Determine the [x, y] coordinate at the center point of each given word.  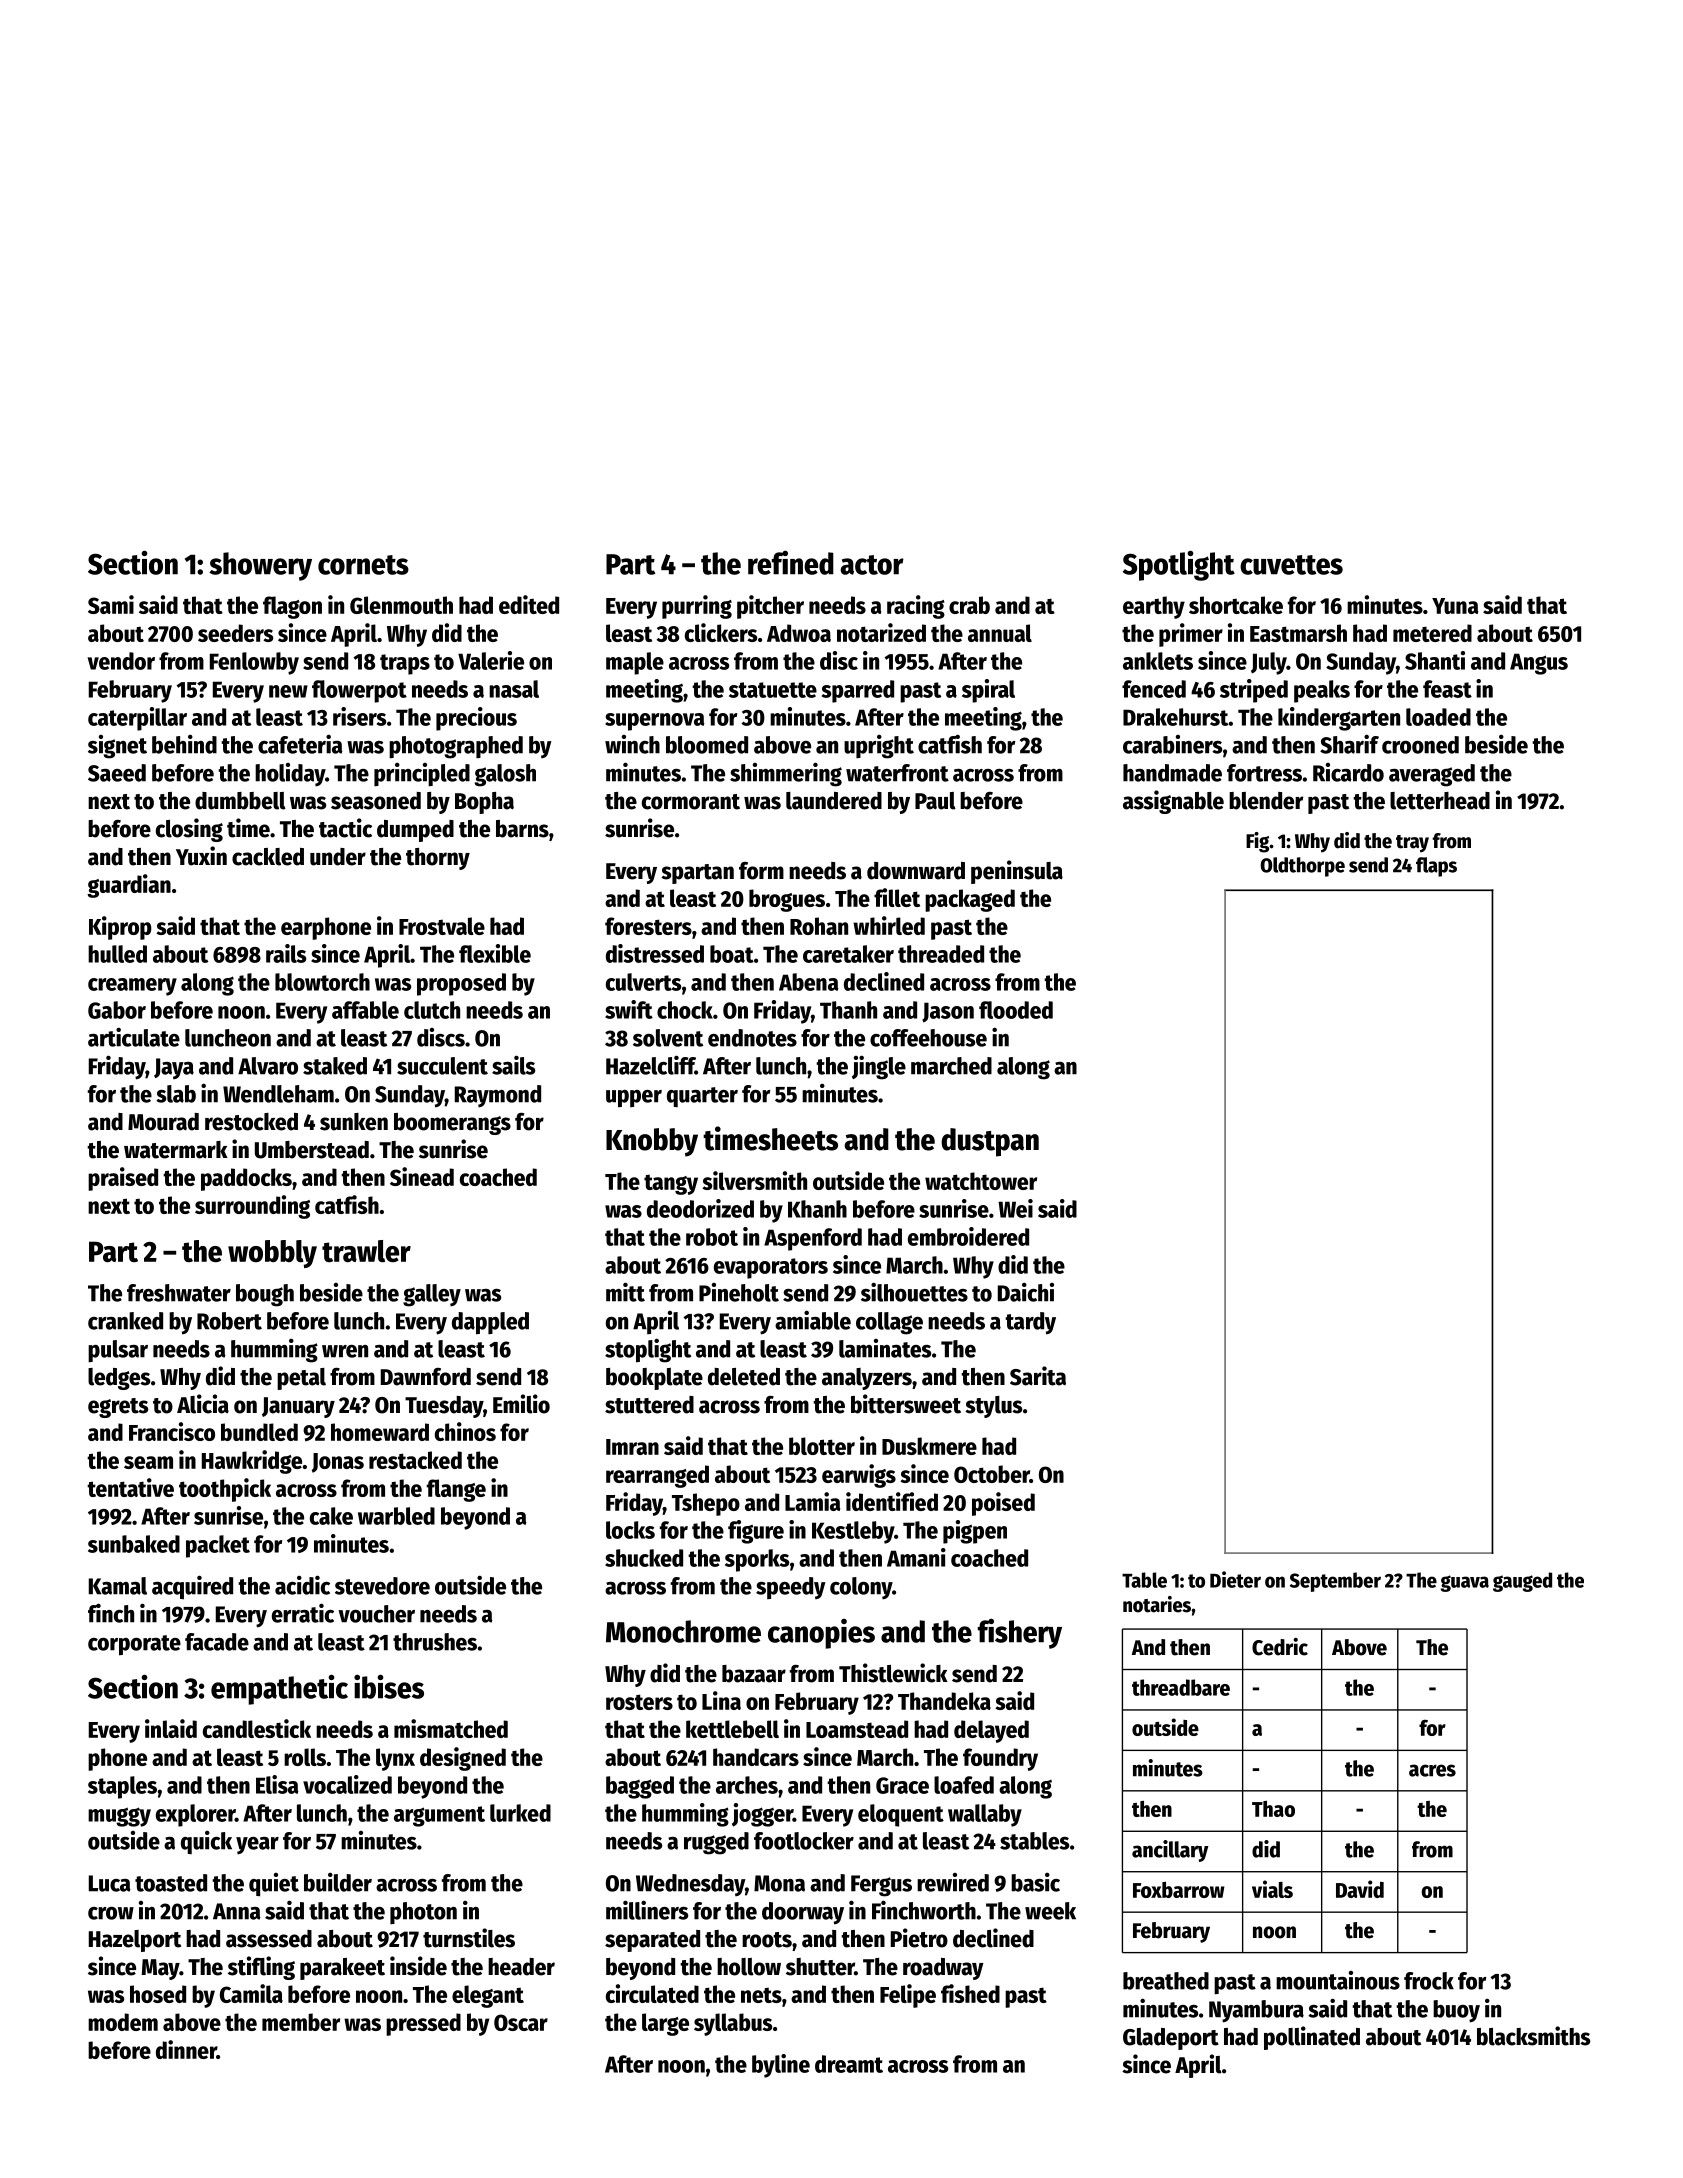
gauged [1522, 1582]
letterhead [1440, 801]
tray [1412, 844]
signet [117, 747]
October [992, 1474]
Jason [948, 1012]
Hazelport [135, 1941]
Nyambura [1256, 2011]
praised [123, 1179]
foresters [648, 926]
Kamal [118, 1586]
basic [1035, 1882]
